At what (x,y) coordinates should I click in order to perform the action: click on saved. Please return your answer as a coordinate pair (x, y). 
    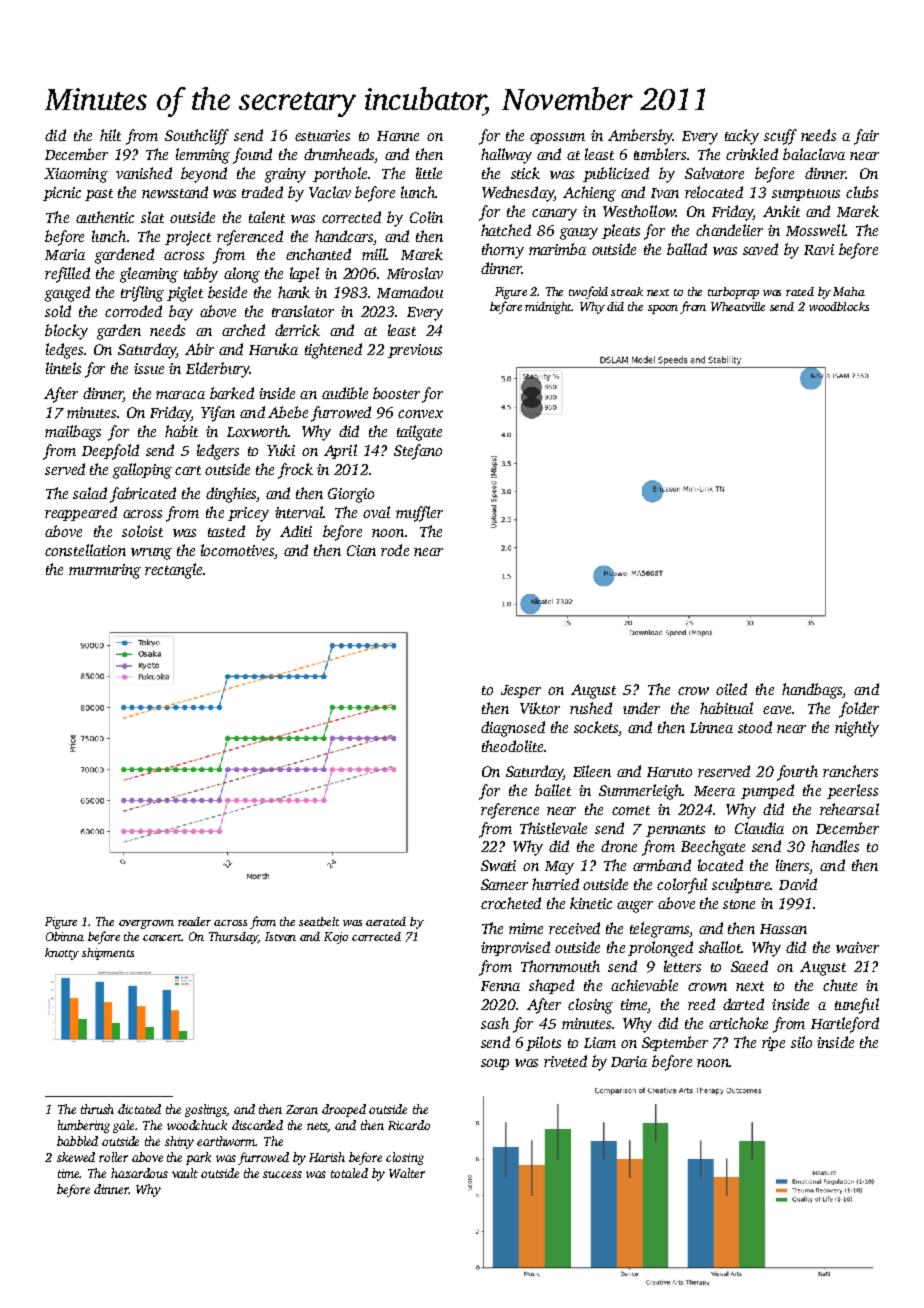
    Looking at the image, I should click on (760, 249).
